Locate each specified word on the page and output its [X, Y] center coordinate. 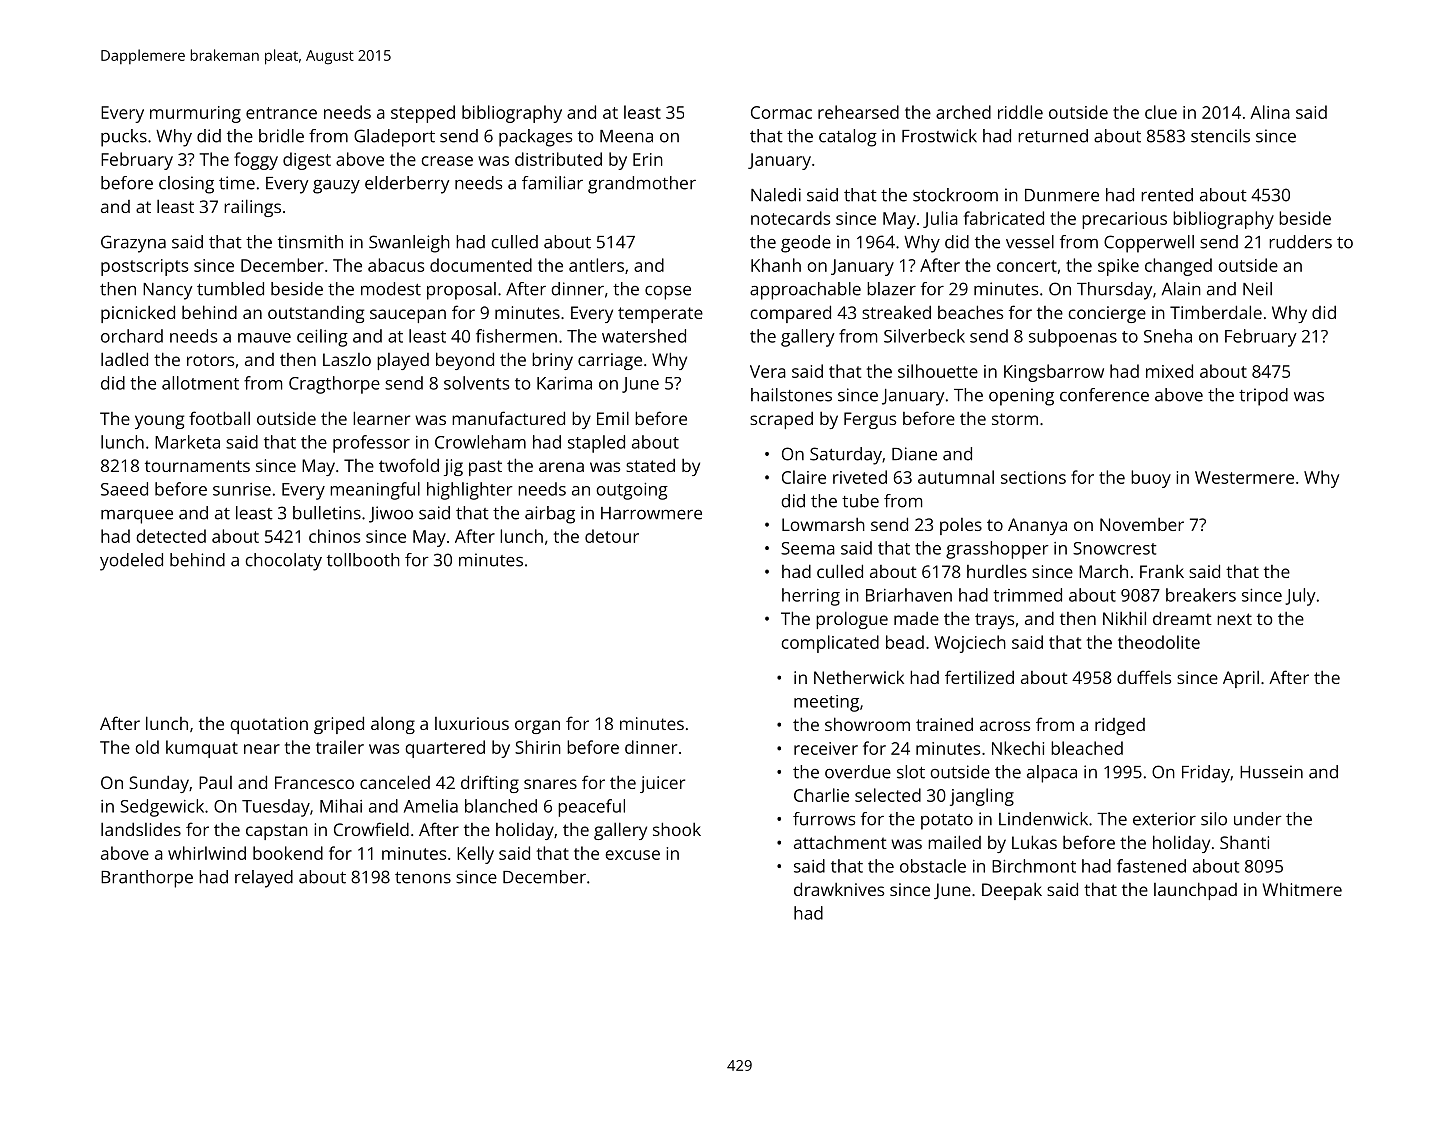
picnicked [138, 314]
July [1301, 597]
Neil [1257, 289]
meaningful [375, 491]
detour [612, 536]
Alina [1270, 112]
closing [186, 185]
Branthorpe [147, 879]
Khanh [776, 265]
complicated [830, 644]
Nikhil [1124, 618]
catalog [848, 138]
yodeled [131, 562]
